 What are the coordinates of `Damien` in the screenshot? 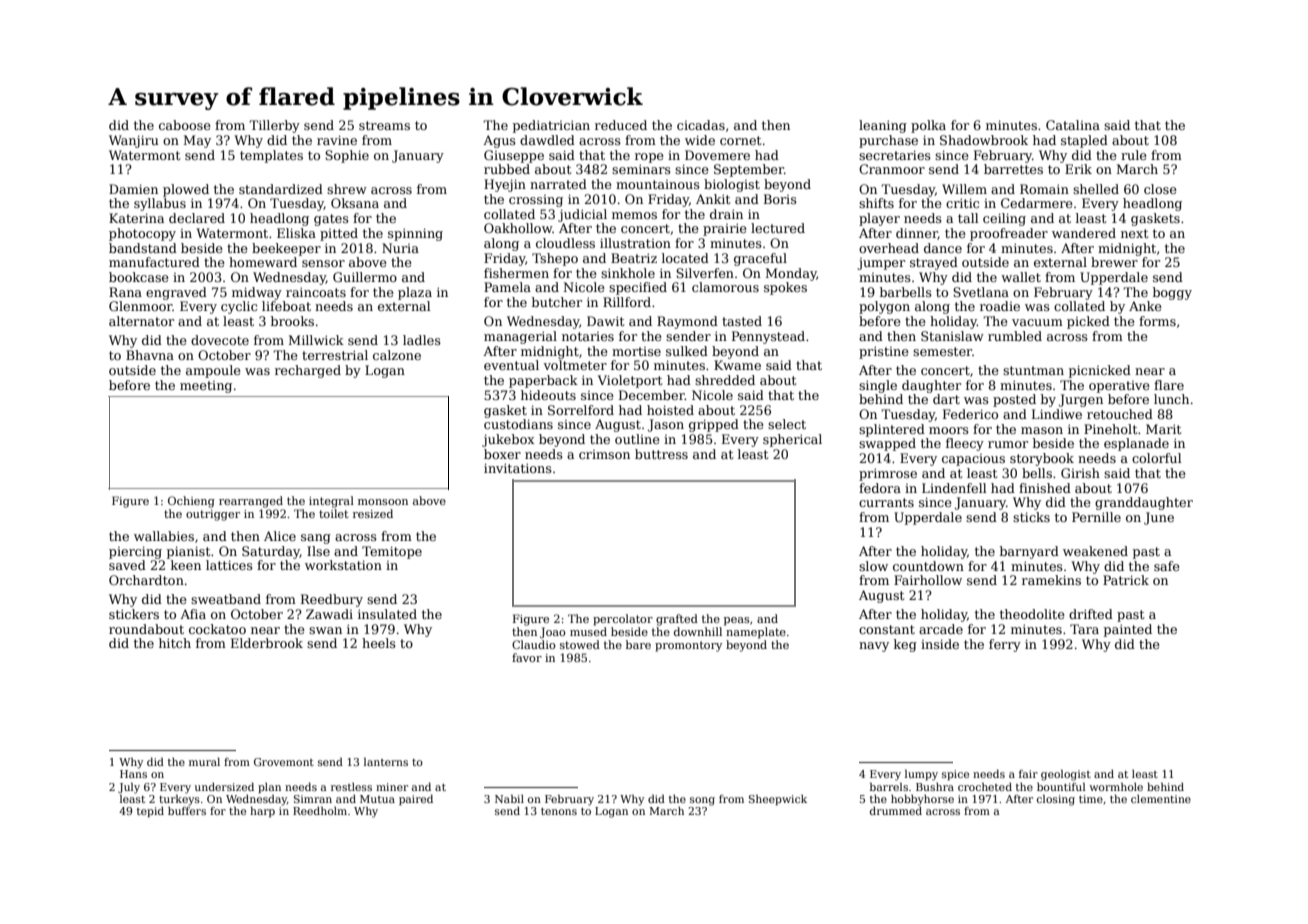 It's located at (133, 189).
